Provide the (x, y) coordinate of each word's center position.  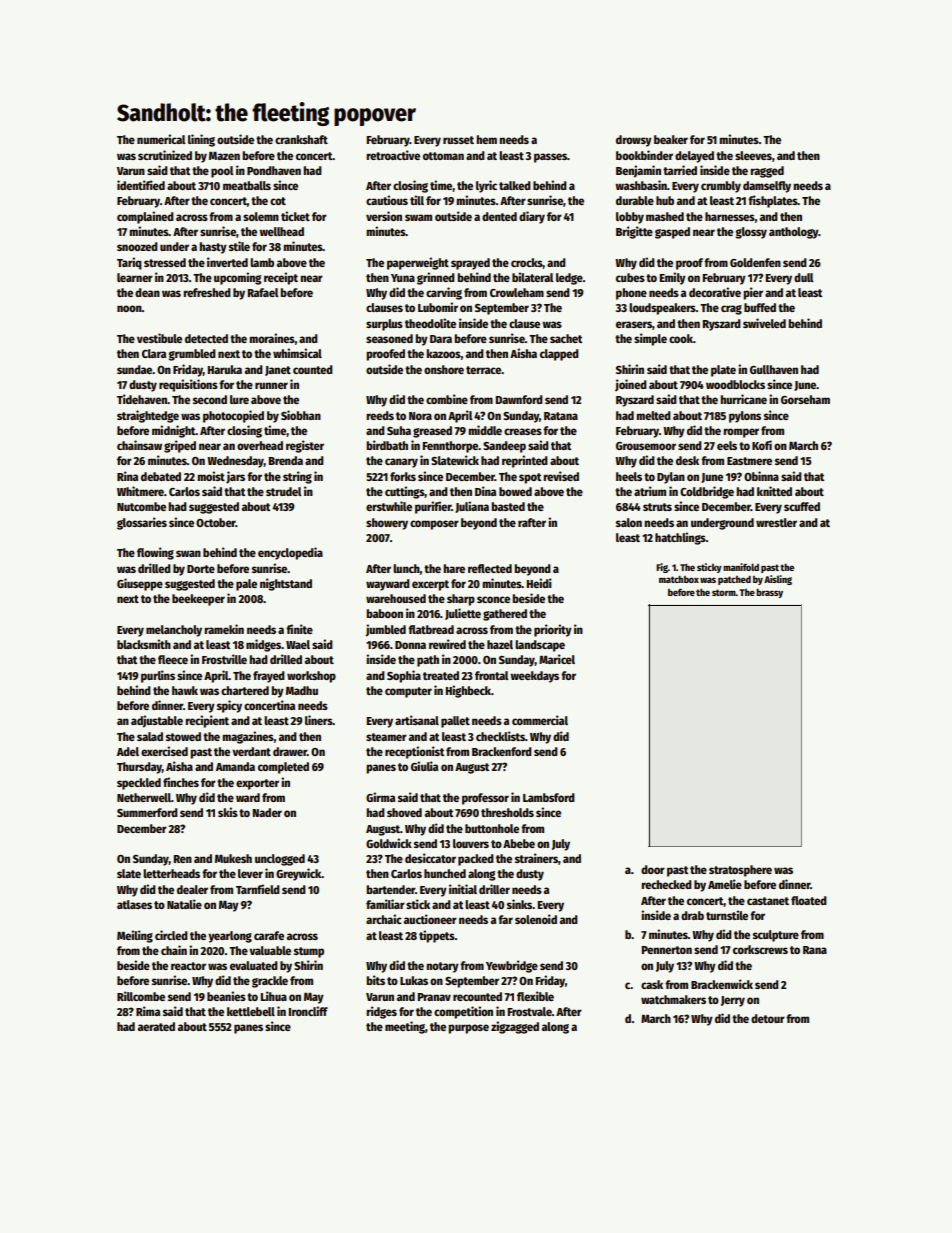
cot (278, 201)
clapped (559, 355)
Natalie (184, 904)
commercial (540, 720)
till (417, 200)
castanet (768, 901)
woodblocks (735, 384)
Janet (278, 371)
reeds (380, 415)
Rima (148, 1011)
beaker (671, 139)
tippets (437, 936)
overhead (260, 445)
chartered (245, 690)
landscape (540, 646)
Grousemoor (646, 446)
